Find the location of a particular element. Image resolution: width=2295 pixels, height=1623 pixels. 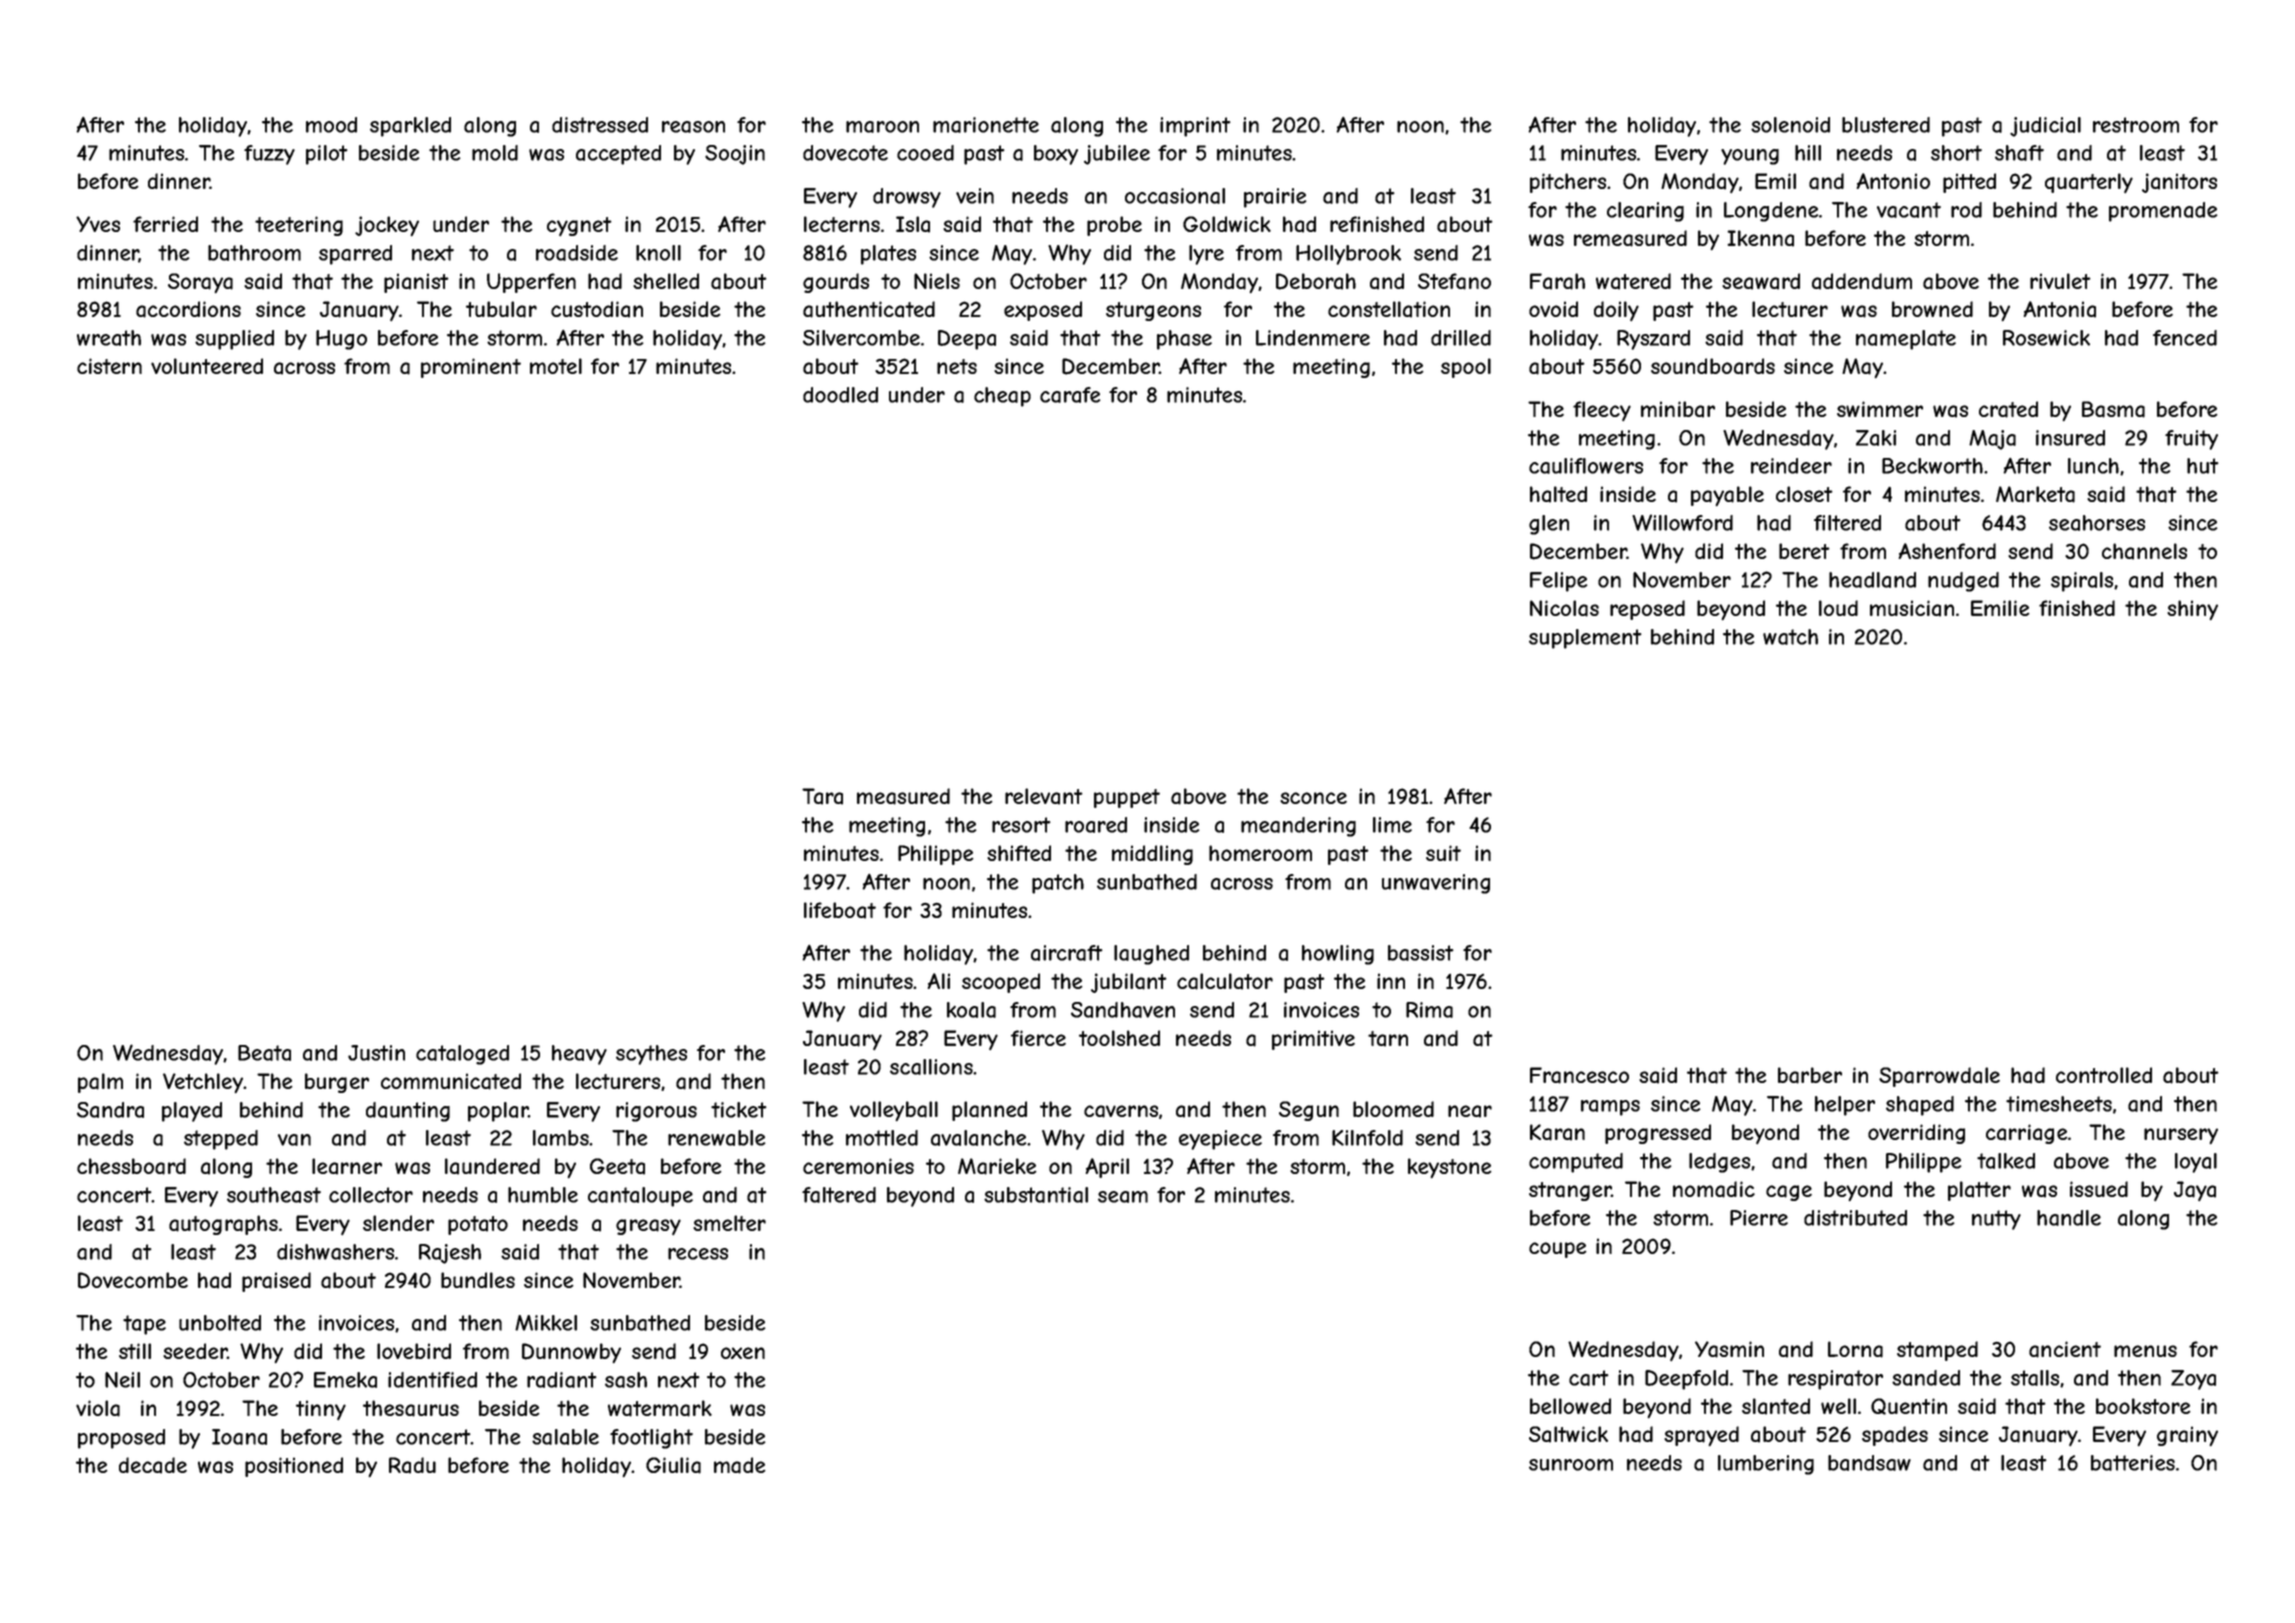

Antonia is located at coordinates (2060, 309).
